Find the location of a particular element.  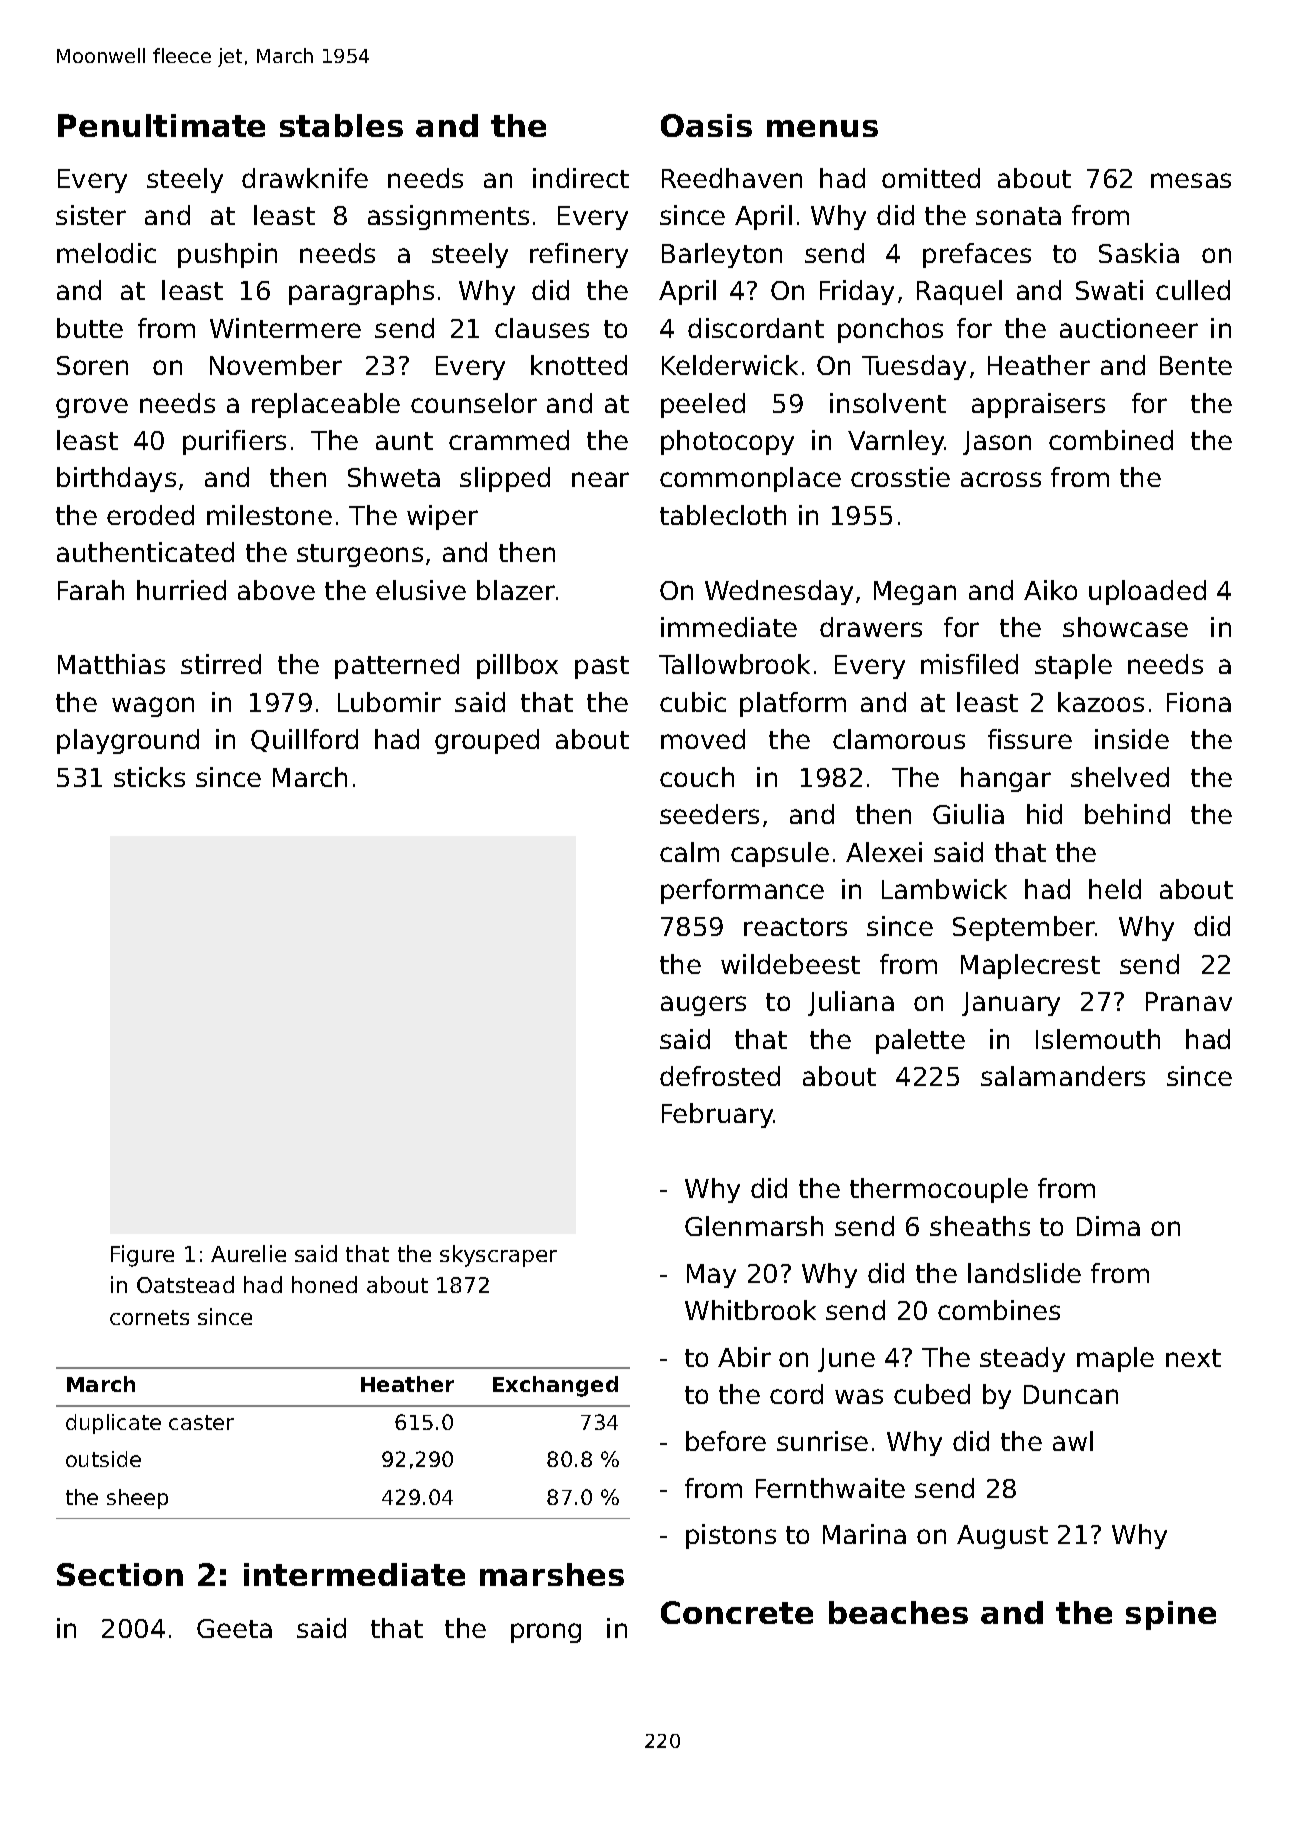

September is located at coordinates (1024, 928).
